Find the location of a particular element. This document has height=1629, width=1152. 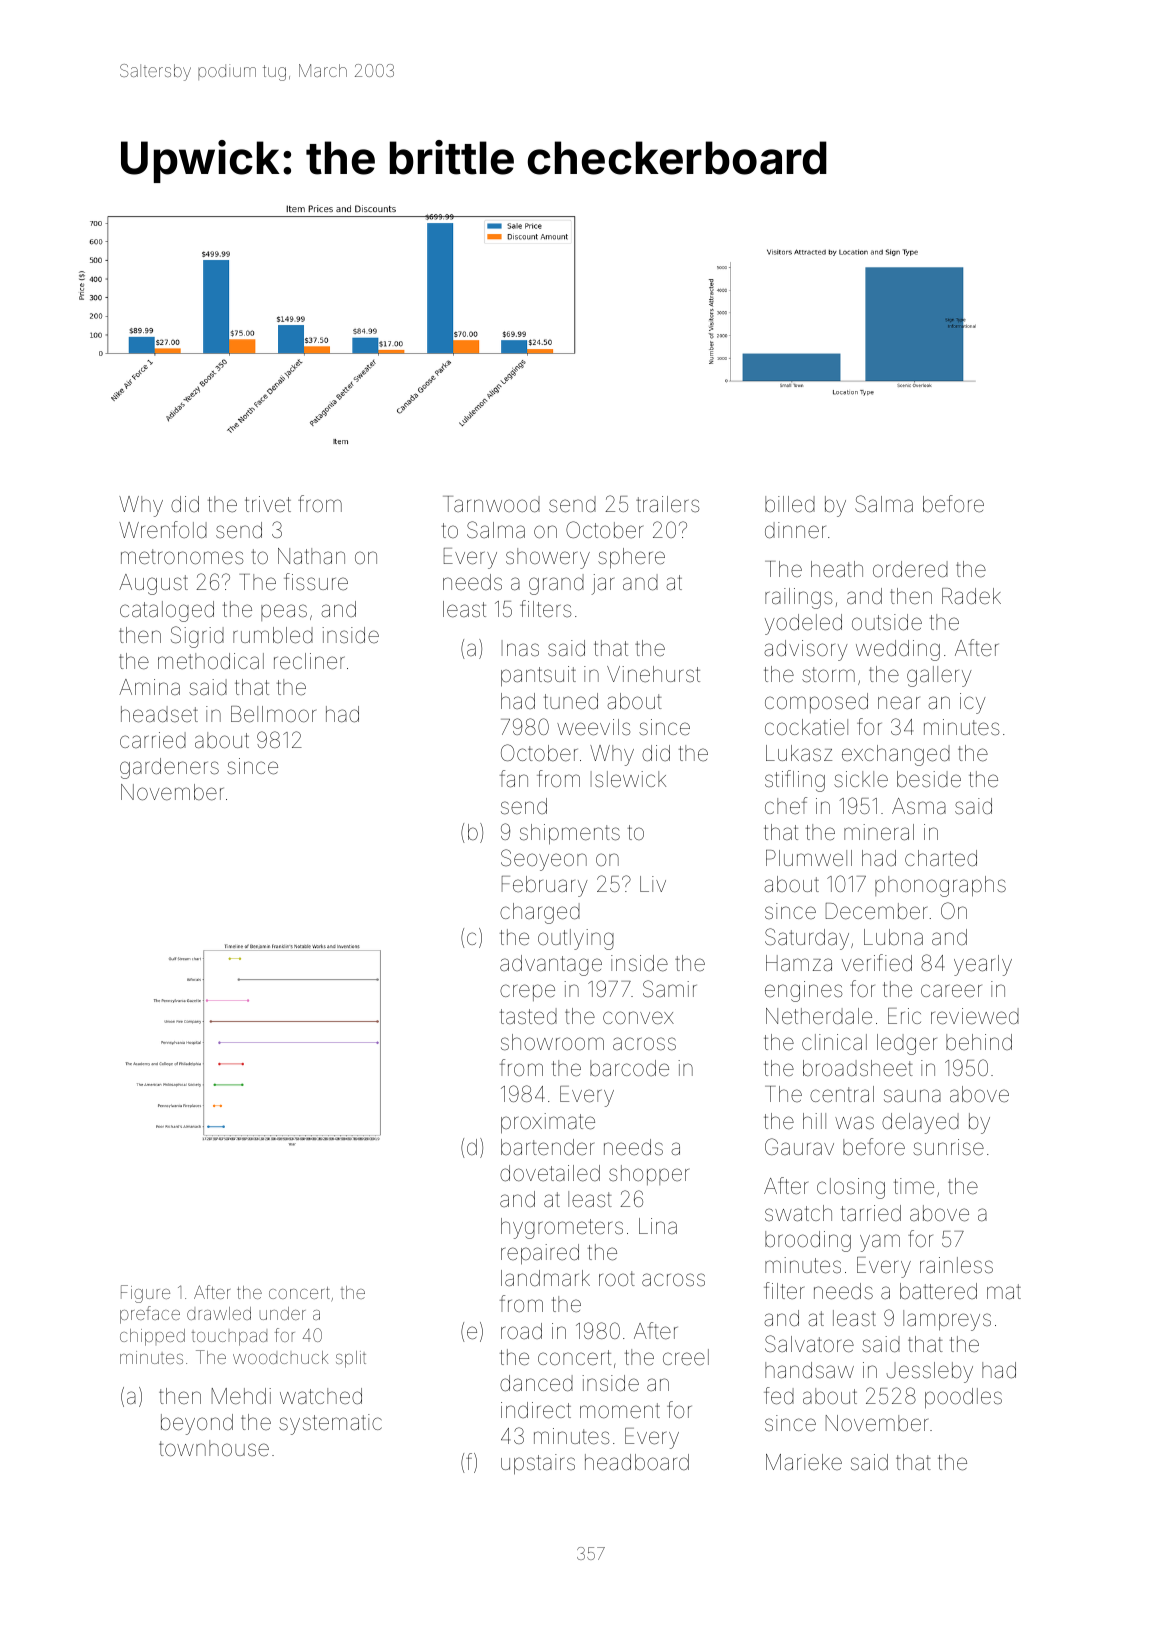

jar is located at coordinates (602, 584).
